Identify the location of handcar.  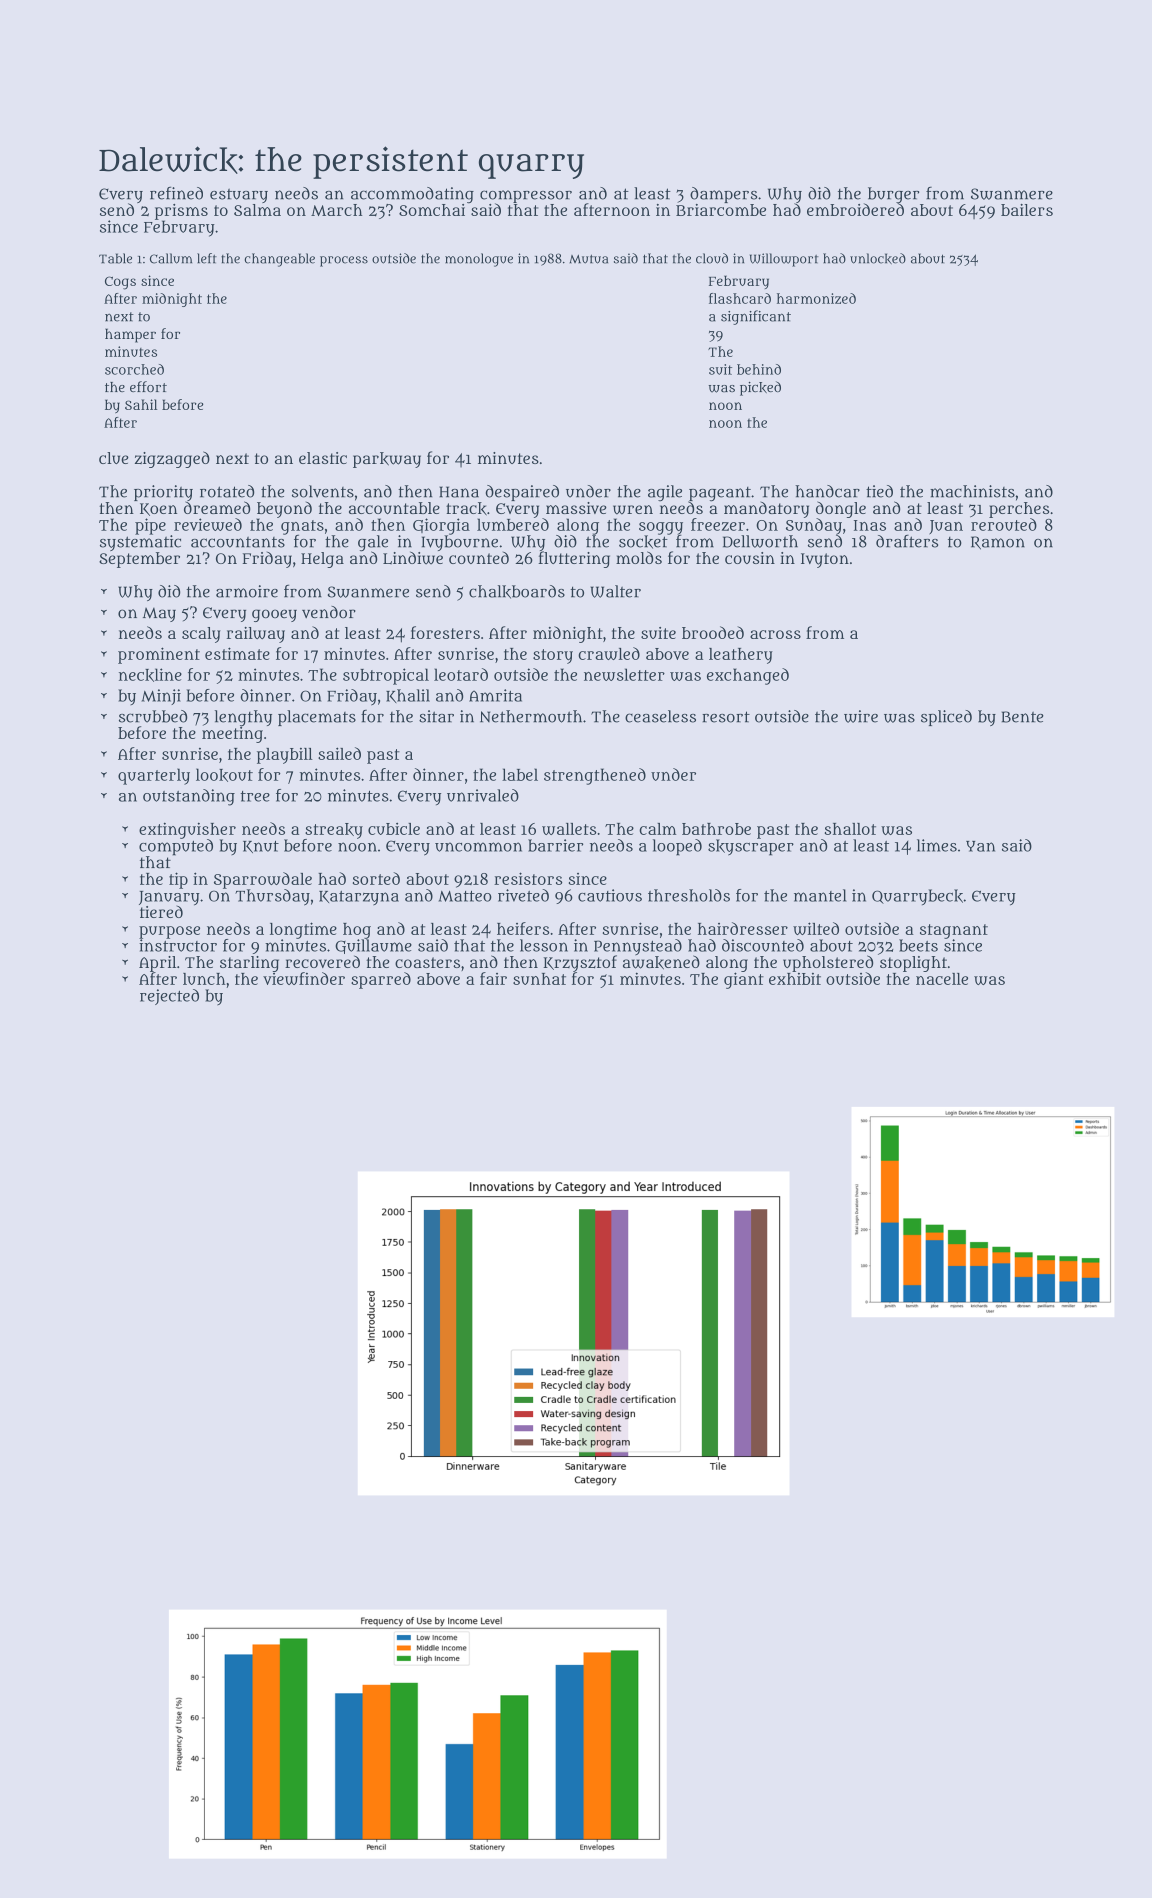
(827, 491).
